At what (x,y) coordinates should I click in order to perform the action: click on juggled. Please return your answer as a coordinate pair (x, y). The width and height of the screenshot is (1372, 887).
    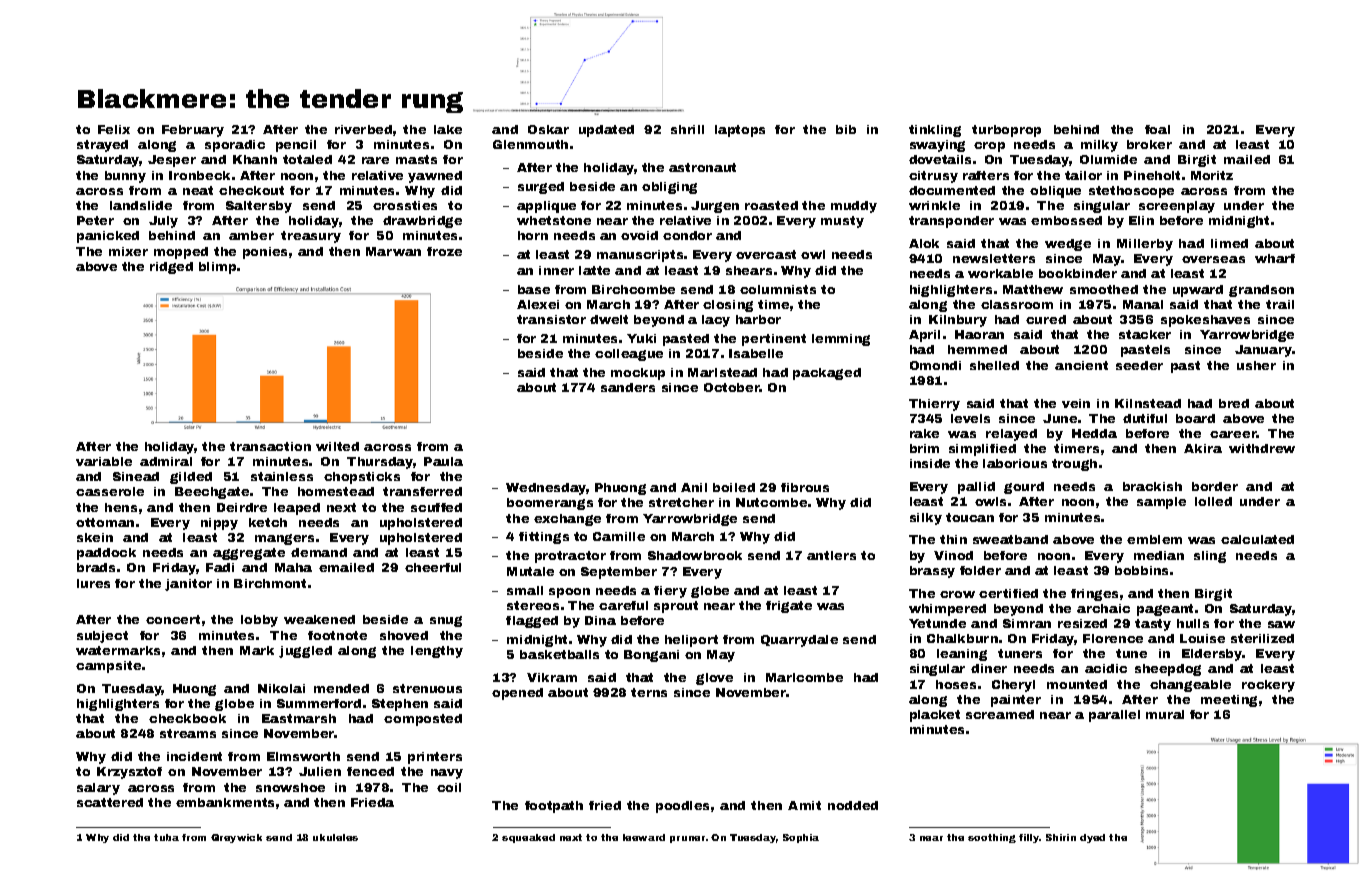
    Looking at the image, I should click on (305, 652).
